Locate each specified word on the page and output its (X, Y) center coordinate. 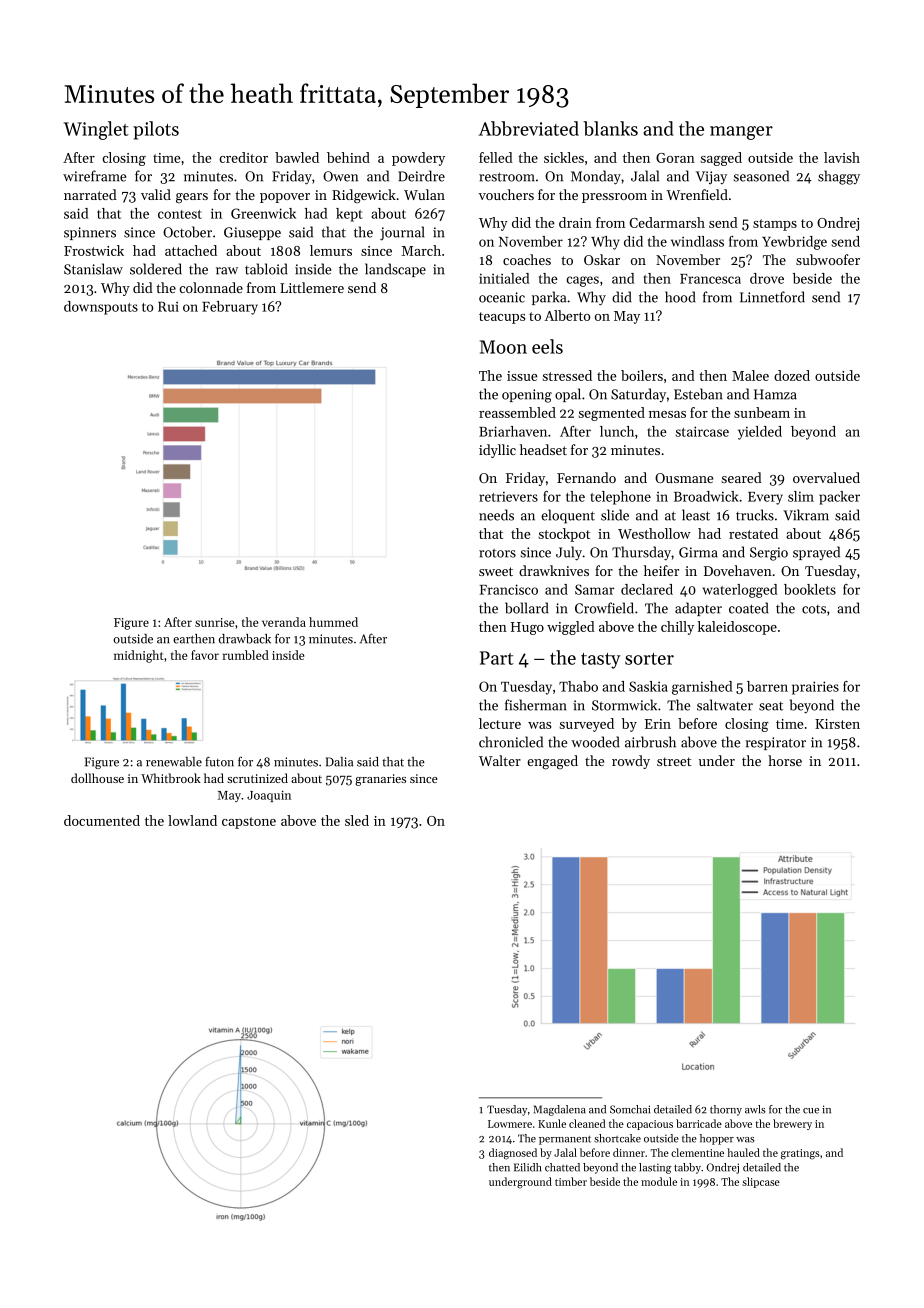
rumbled (246, 655)
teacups (502, 318)
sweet (496, 571)
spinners (90, 233)
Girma (698, 552)
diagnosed (513, 1154)
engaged (552, 762)
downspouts (101, 308)
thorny (726, 1110)
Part (497, 658)
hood (680, 297)
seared (742, 477)
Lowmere (510, 1124)
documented (102, 820)
